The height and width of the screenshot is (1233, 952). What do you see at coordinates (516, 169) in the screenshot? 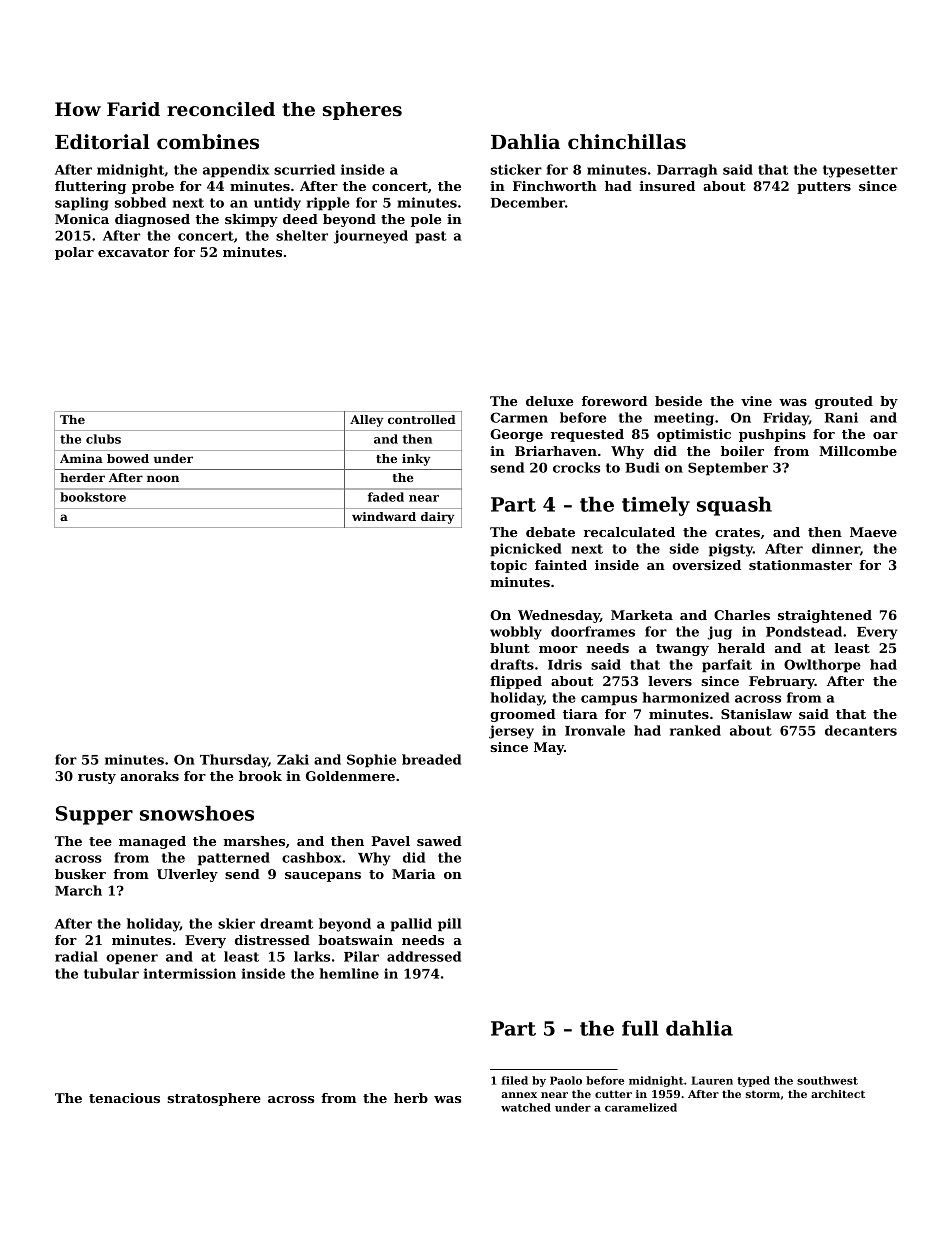
I see `sticker` at bounding box center [516, 169].
